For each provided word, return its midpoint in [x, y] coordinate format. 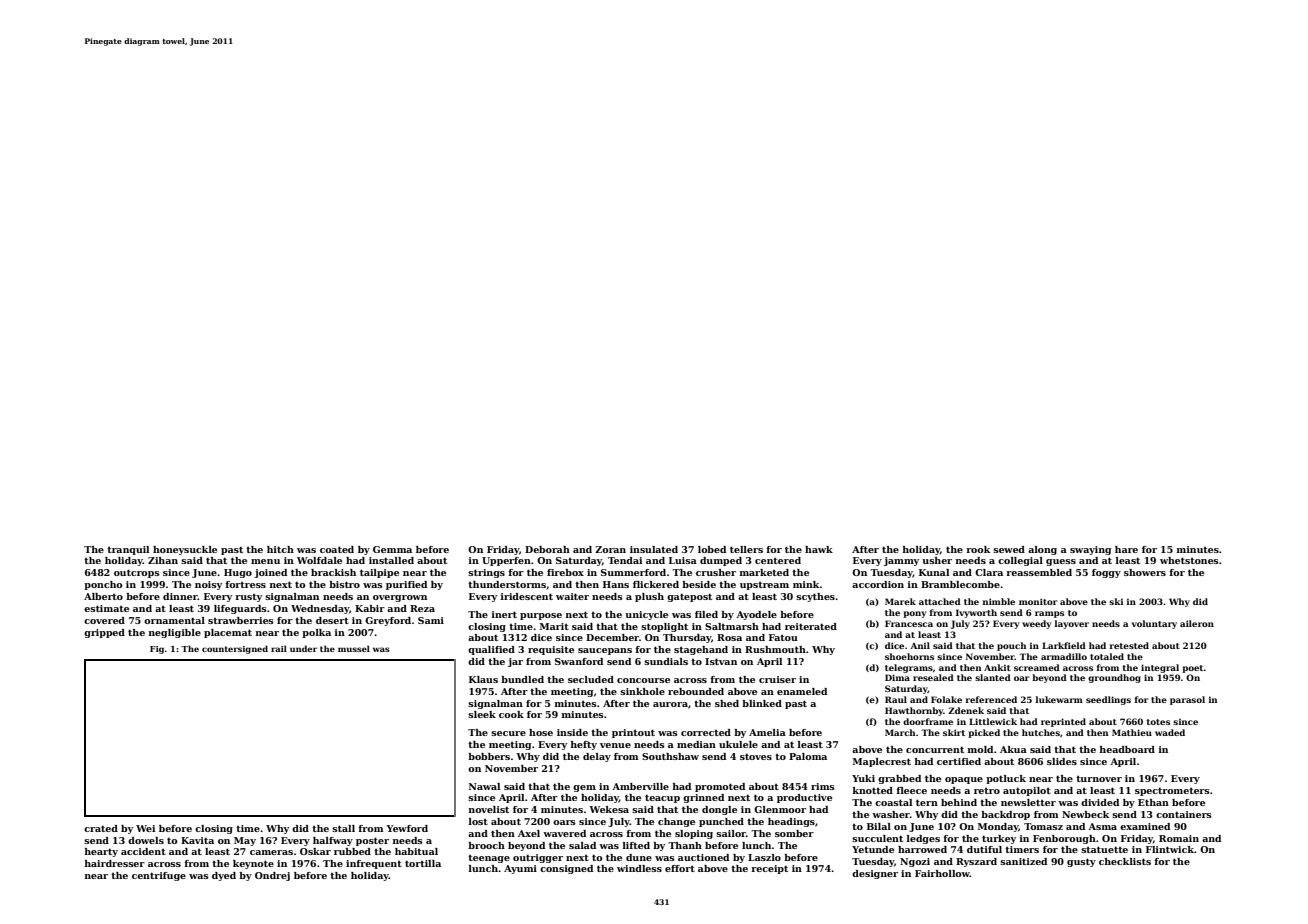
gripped [104, 633]
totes [1158, 722]
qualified [491, 650]
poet [1193, 669]
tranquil [128, 550]
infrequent [374, 864]
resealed [933, 677]
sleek [482, 714]
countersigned [235, 649]
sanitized [1023, 861]
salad [582, 845]
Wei [145, 828]
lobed [712, 549]
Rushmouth [775, 649]
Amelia [767, 732]
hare [1126, 549]
